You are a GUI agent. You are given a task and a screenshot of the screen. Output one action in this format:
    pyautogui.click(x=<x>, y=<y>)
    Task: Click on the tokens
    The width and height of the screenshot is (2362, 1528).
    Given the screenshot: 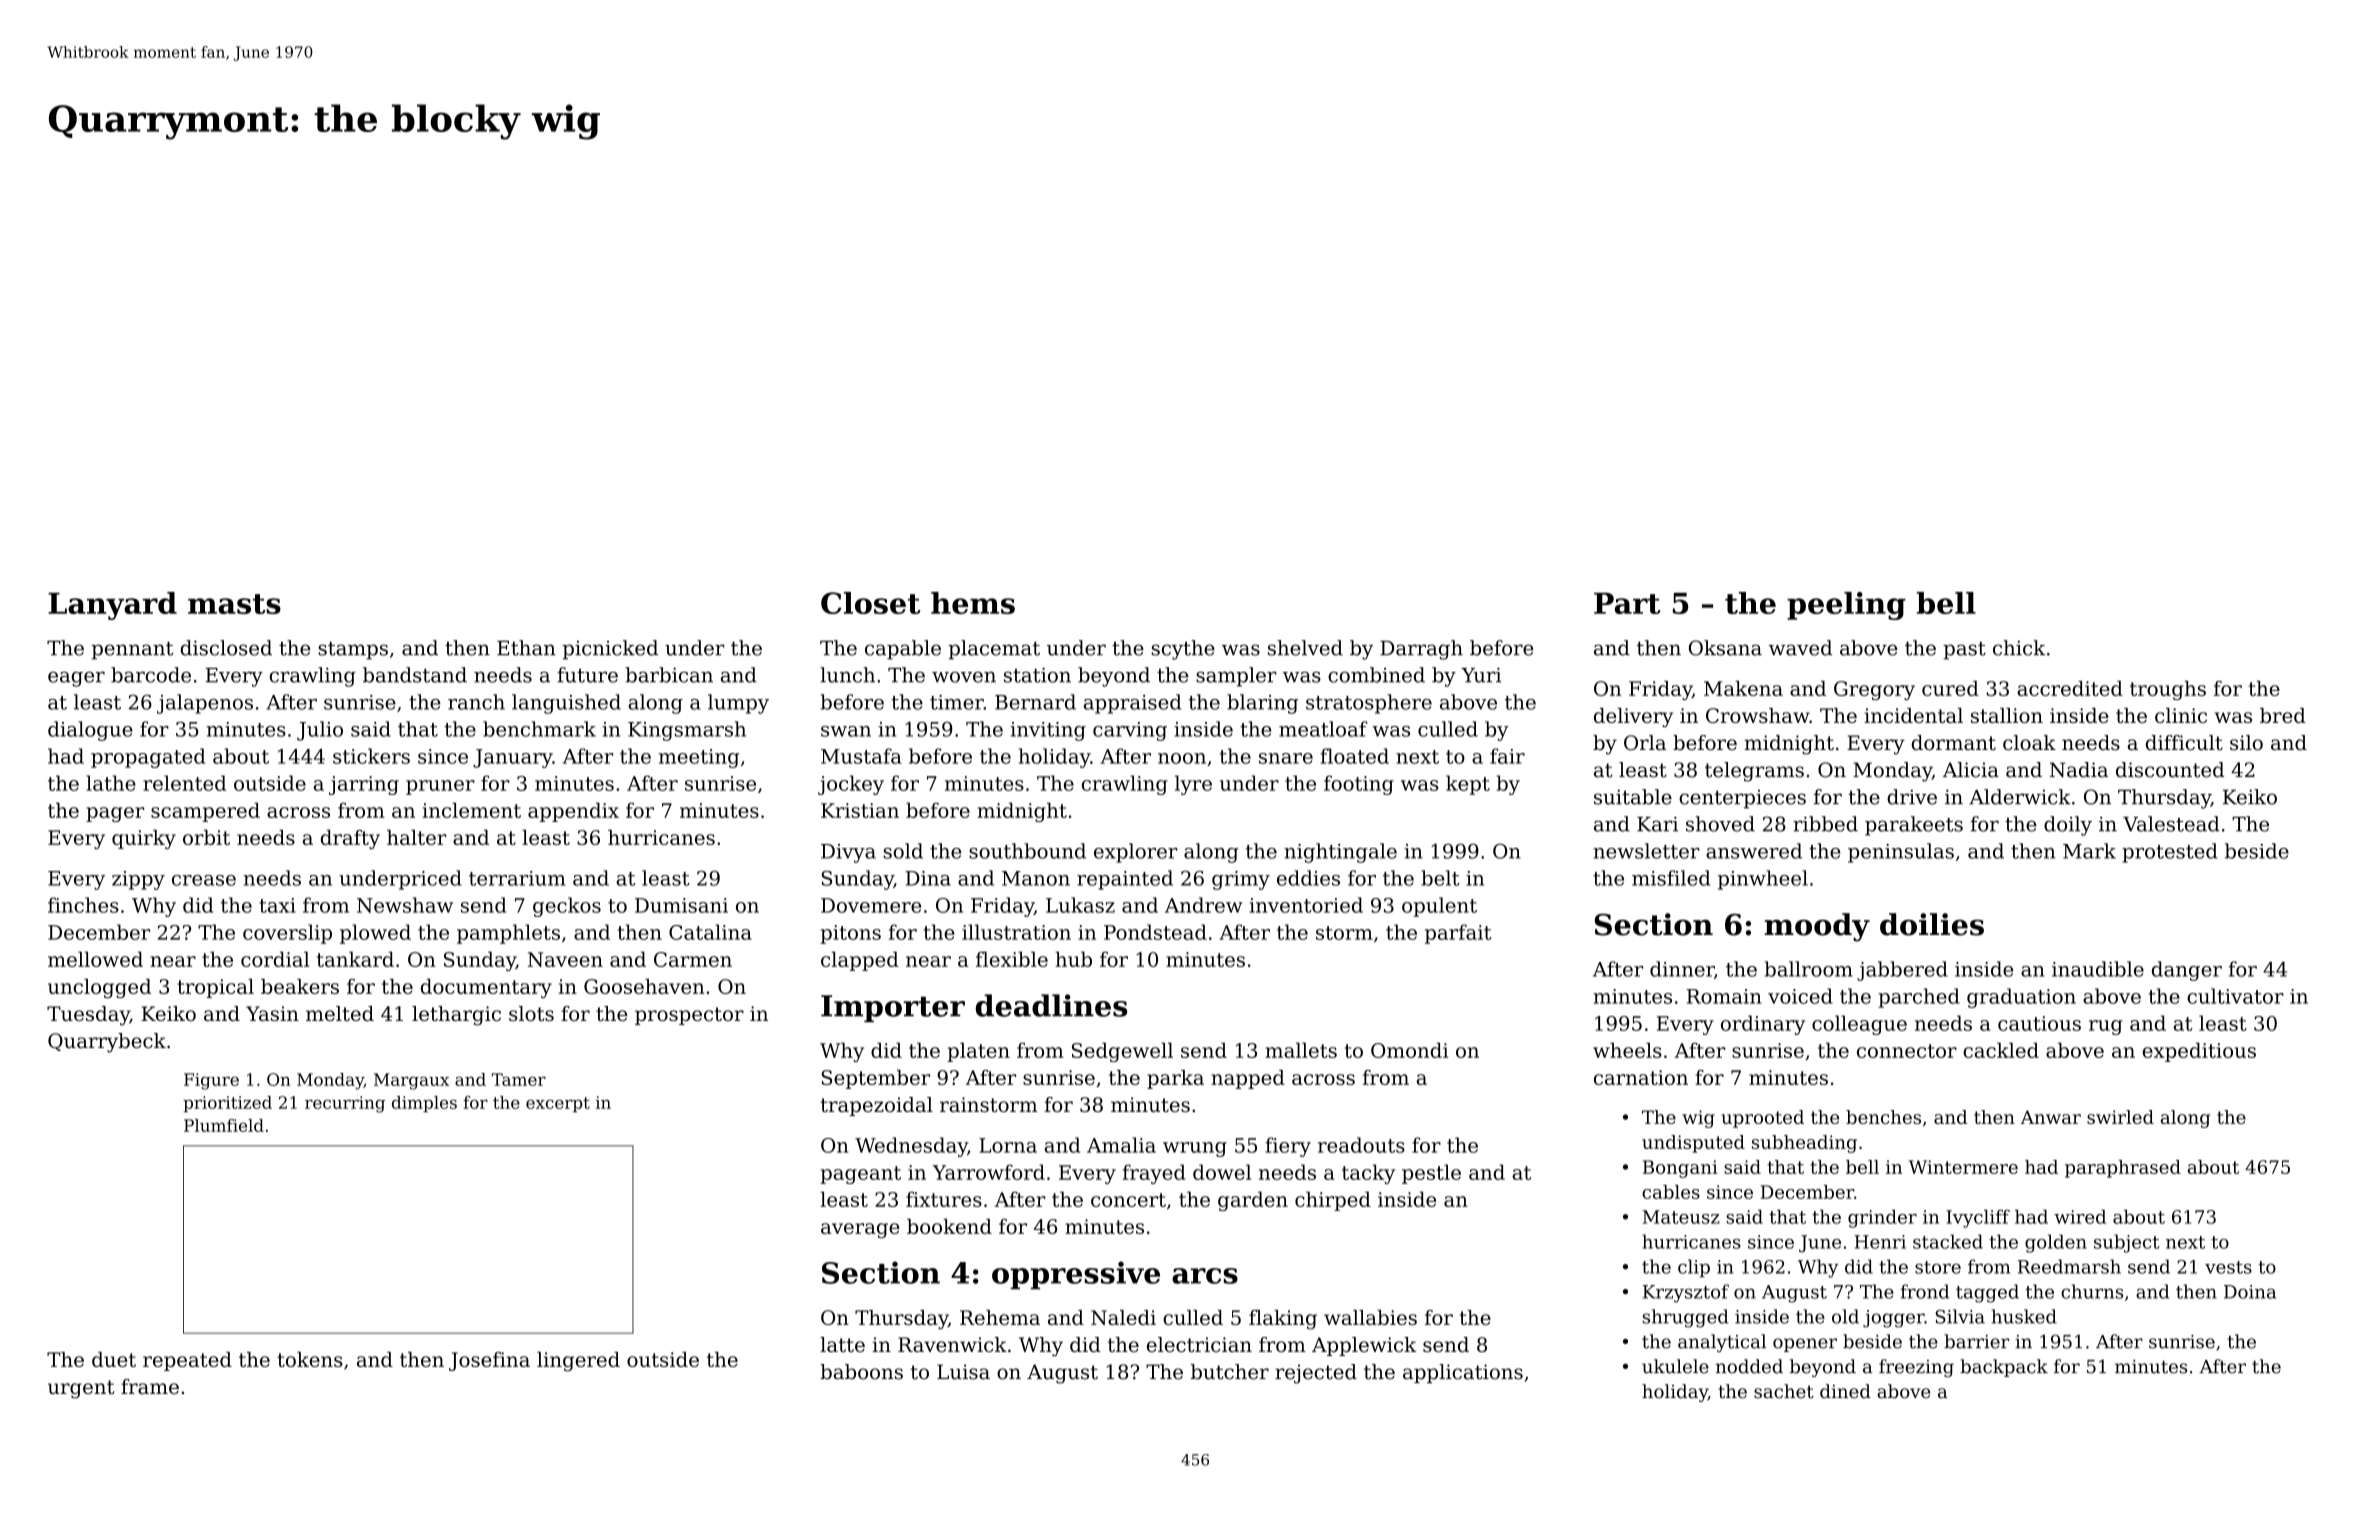 What is the action you would take?
    pyautogui.click(x=310, y=1359)
